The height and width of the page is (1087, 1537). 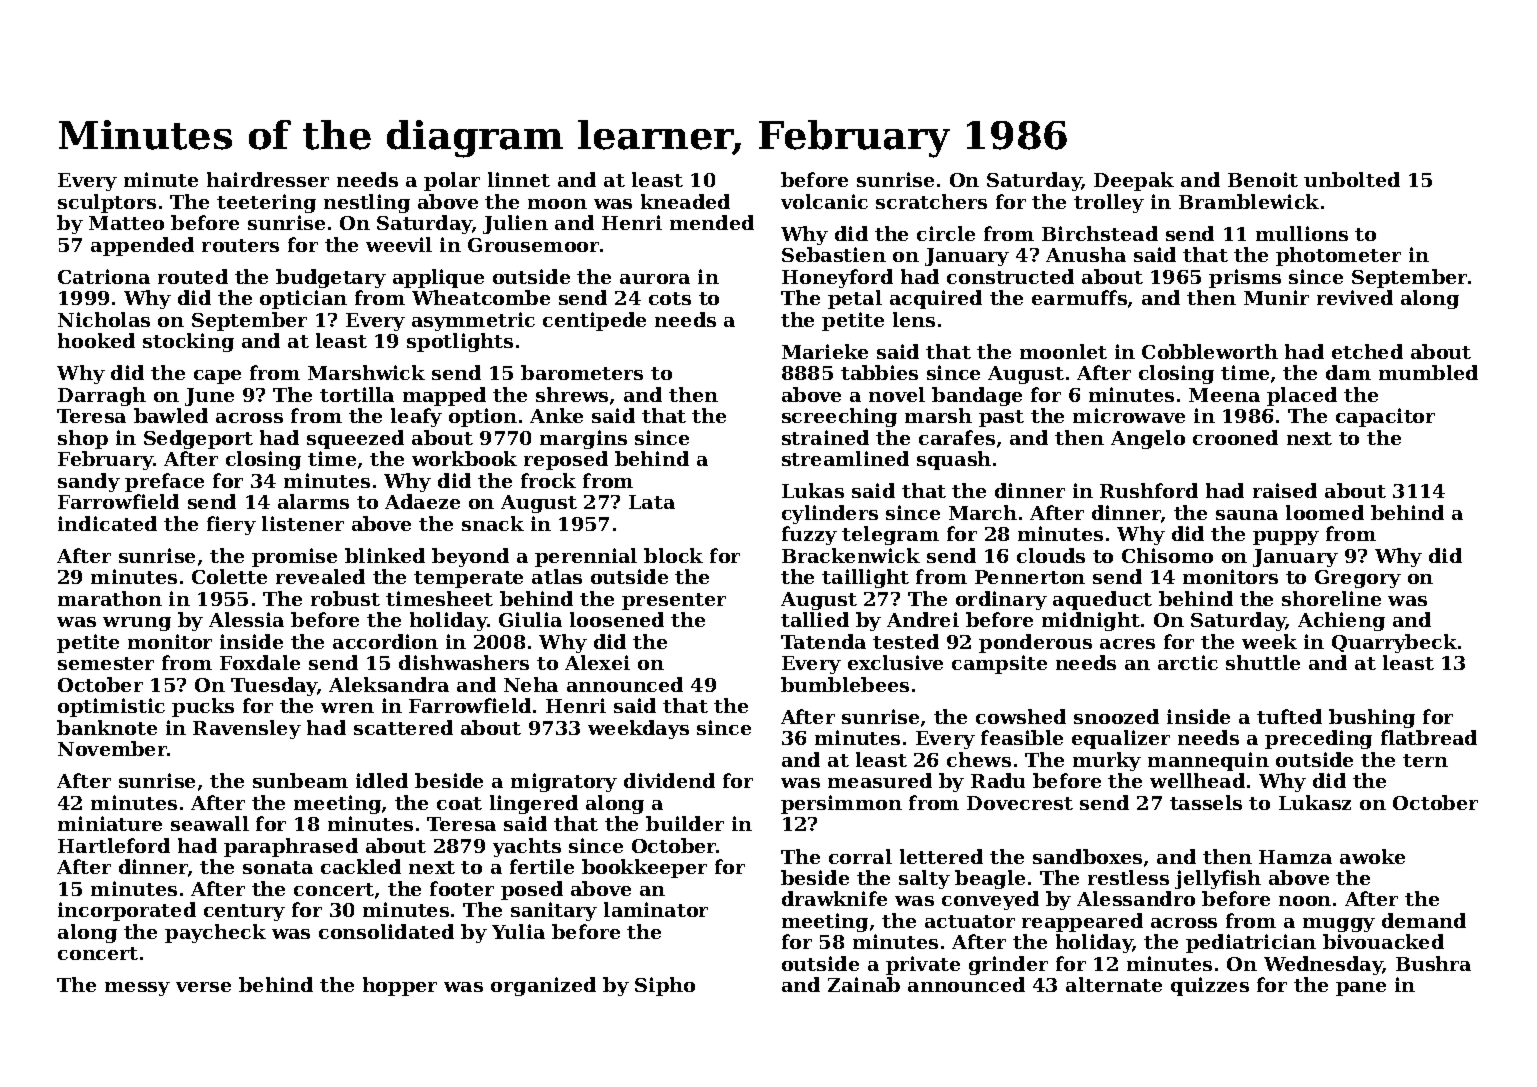 I want to click on Neha, so click(x=531, y=684).
